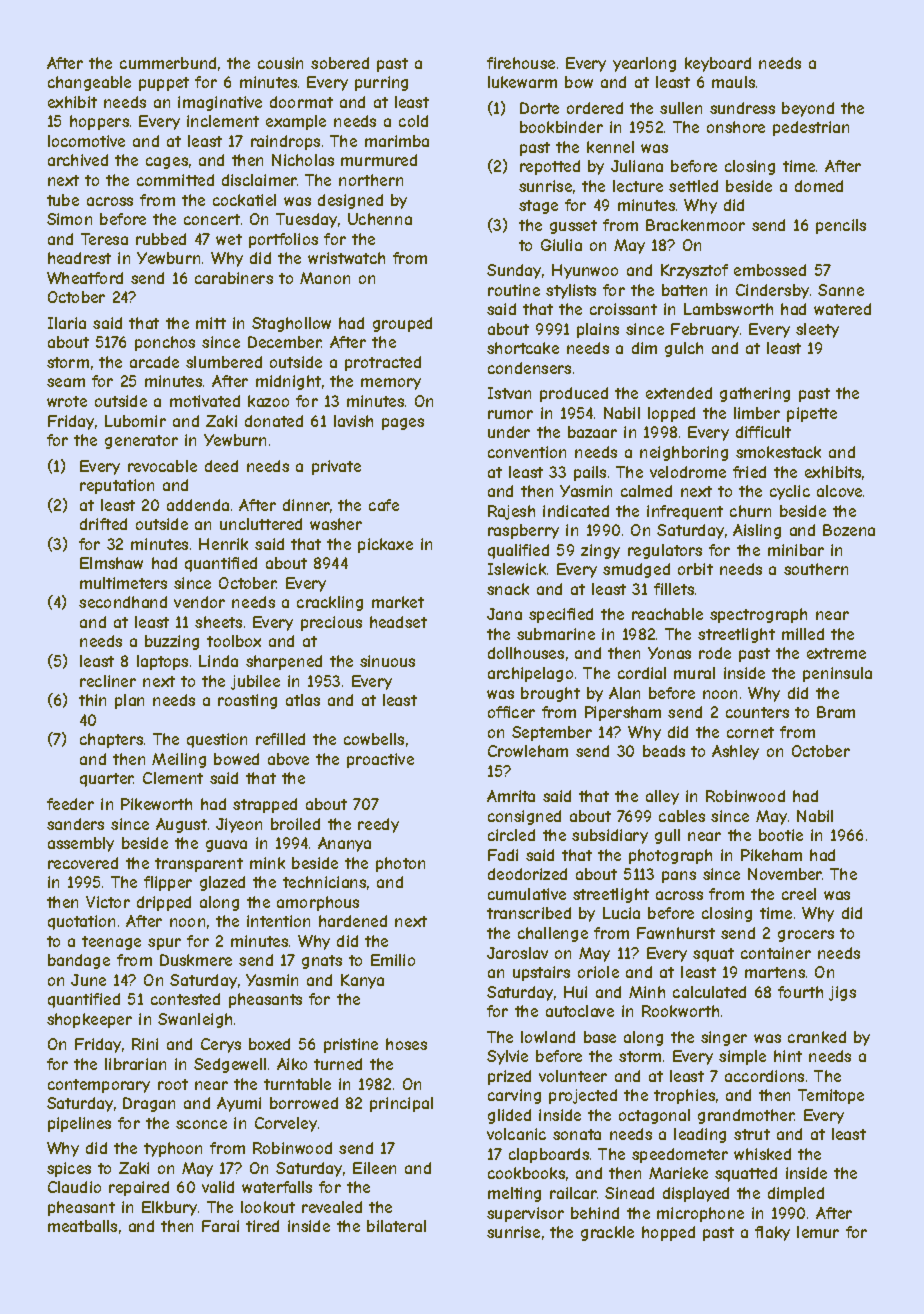 The width and height of the screenshot is (924, 1314). I want to click on Claudio, so click(74, 1187).
